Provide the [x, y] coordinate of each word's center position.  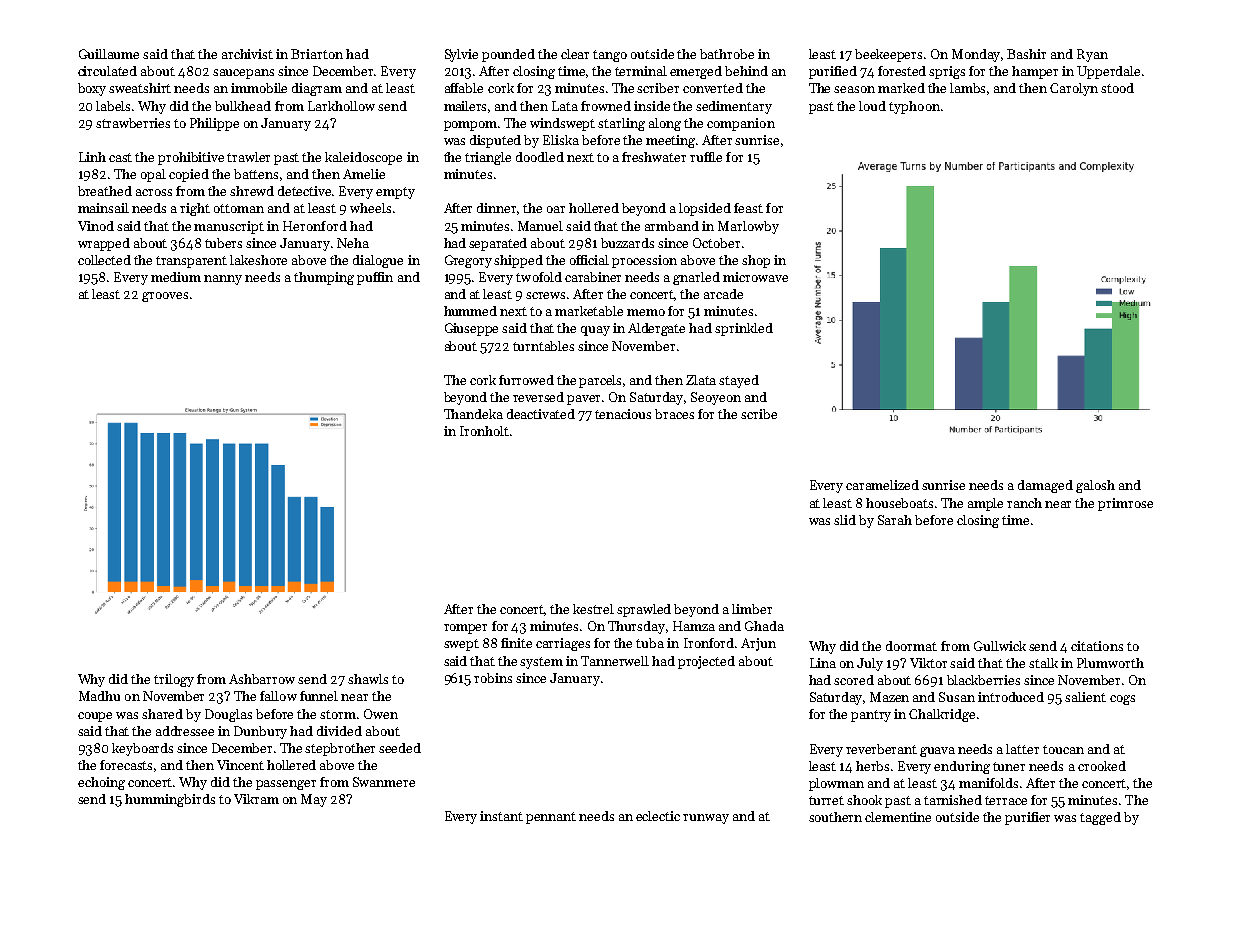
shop [756, 261]
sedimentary [734, 107]
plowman [836, 784]
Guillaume [109, 54]
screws [545, 295]
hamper [1035, 72]
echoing [101, 783]
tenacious [623, 414]
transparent [191, 262]
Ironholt [484, 431]
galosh [1095, 486]
